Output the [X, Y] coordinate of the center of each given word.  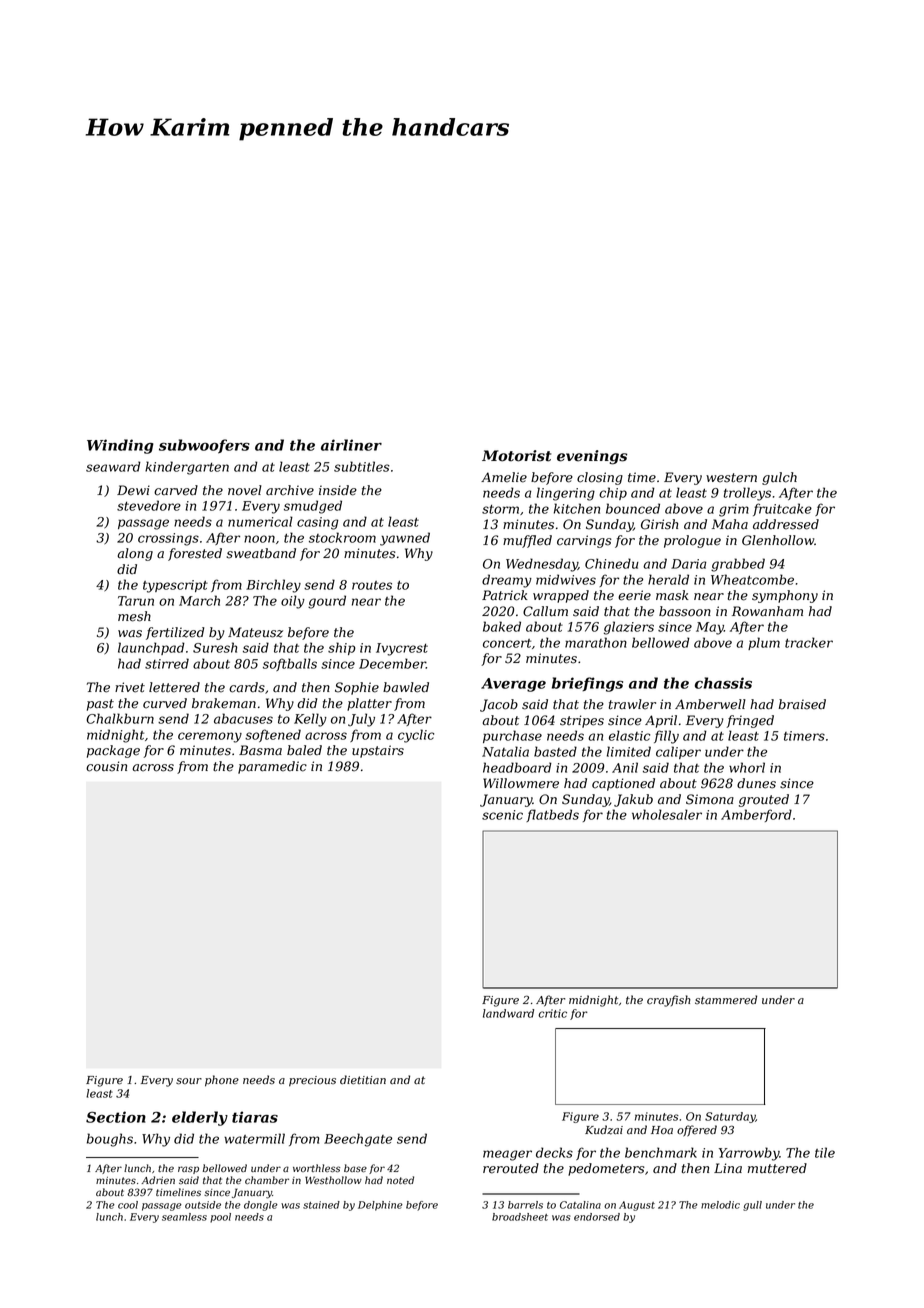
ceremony [210, 737]
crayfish [669, 1001]
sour [189, 1081]
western [731, 478]
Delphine [380, 1206]
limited [629, 751]
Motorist [516, 456]
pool [220, 1218]
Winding [120, 446]
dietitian [363, 1080]
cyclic [416, 736]
